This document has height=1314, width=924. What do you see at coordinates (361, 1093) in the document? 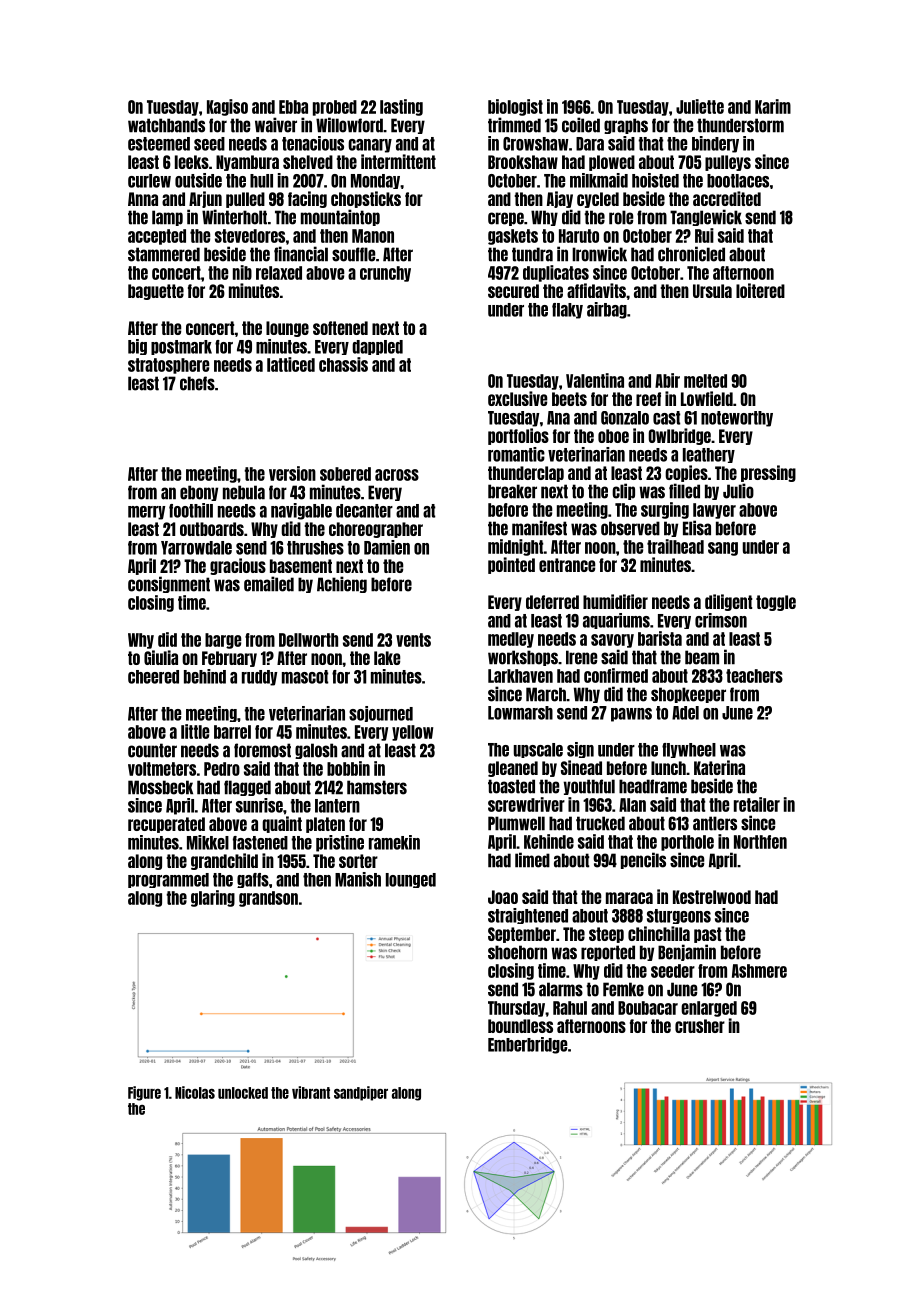
I see `sandpiper` at bounding box center [361, 1093].
